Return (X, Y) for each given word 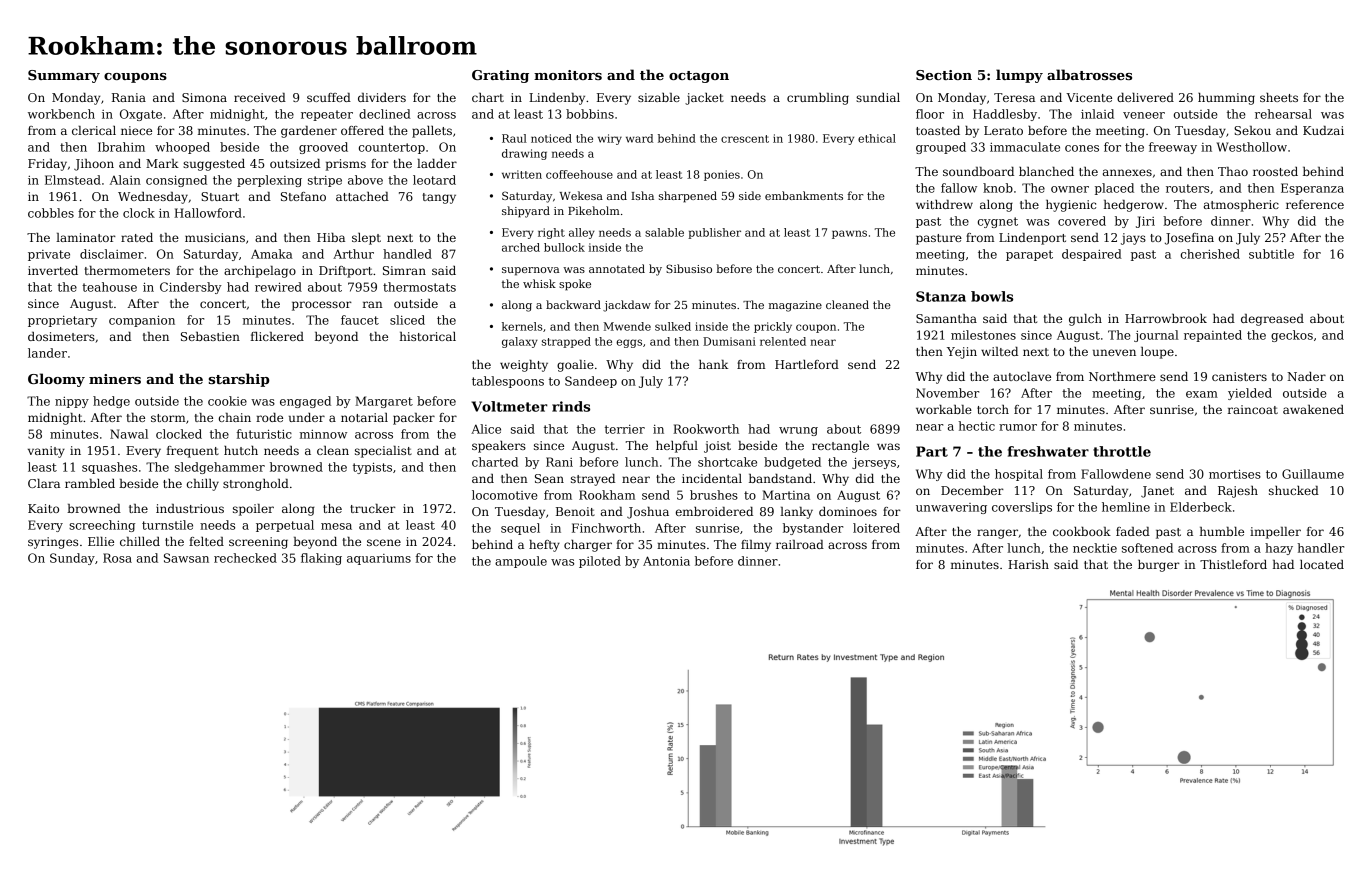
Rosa (117, 558)
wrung (798, 431)
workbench (61, 114)
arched (521, 247)
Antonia (666, 561)
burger (1159, 566)
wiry (610, 139)
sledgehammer (220, 468)
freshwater (1048, 451)
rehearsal (1283, 114)
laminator (86, 237)
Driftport (345, 272)
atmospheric (1241, 206)
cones (1082, 148)
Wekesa (581, 195)
